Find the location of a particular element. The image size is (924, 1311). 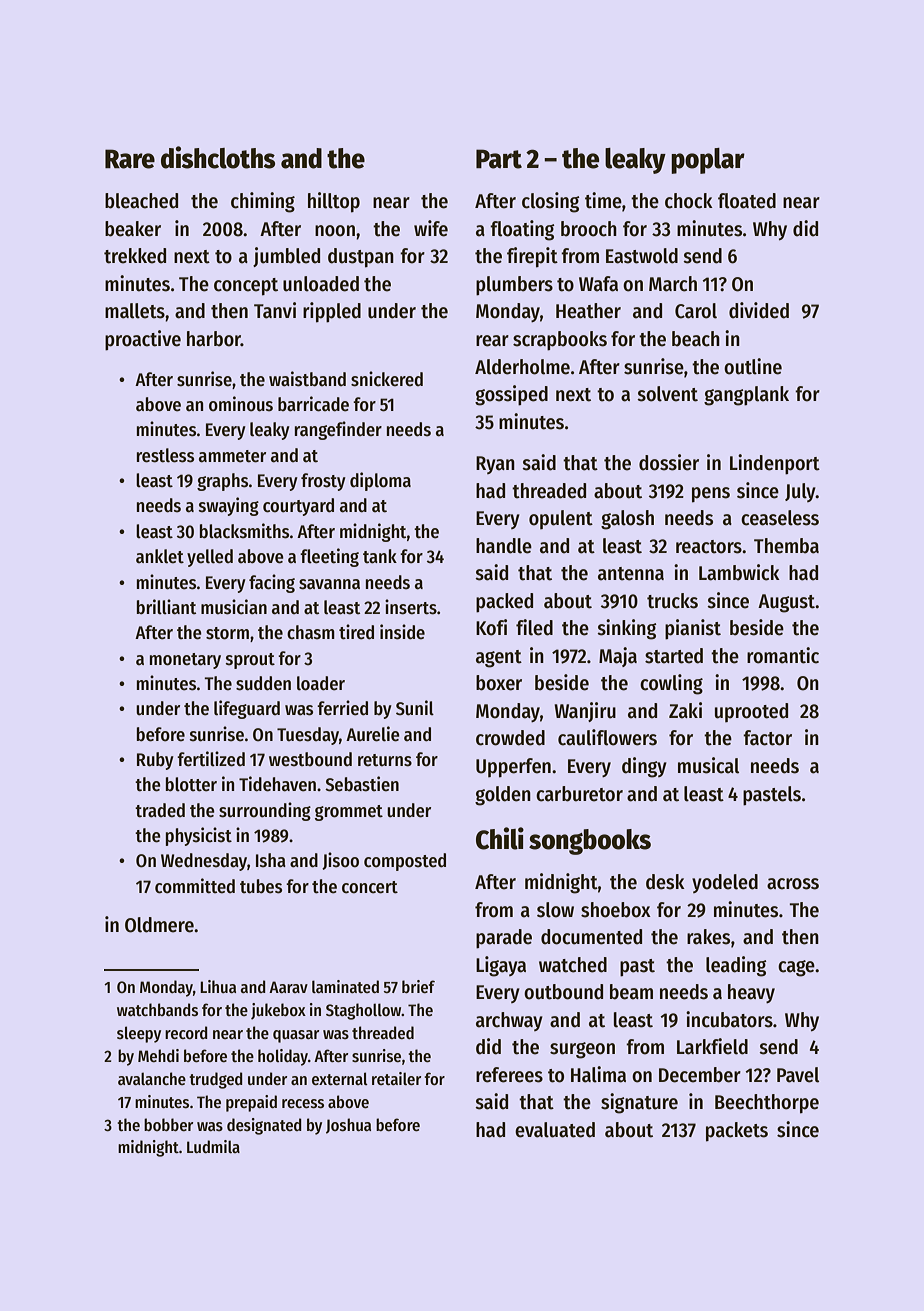

proactive is located at coordinates (143, 340).
